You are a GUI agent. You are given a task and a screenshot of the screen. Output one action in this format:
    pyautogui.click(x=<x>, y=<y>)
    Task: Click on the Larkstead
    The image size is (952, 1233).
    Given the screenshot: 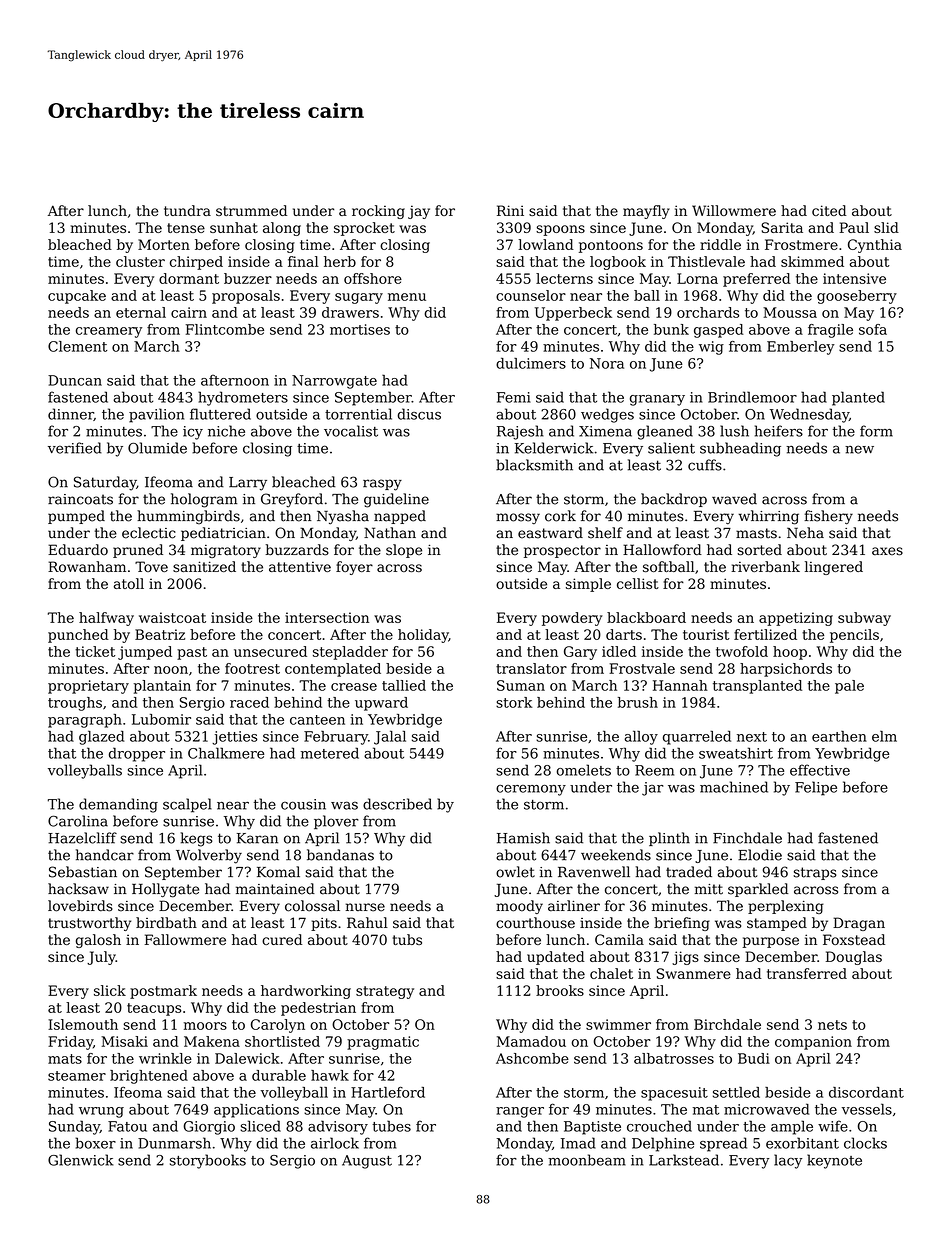 What is the action you would take?
    pyautogui.click(x=684, y=1160)
